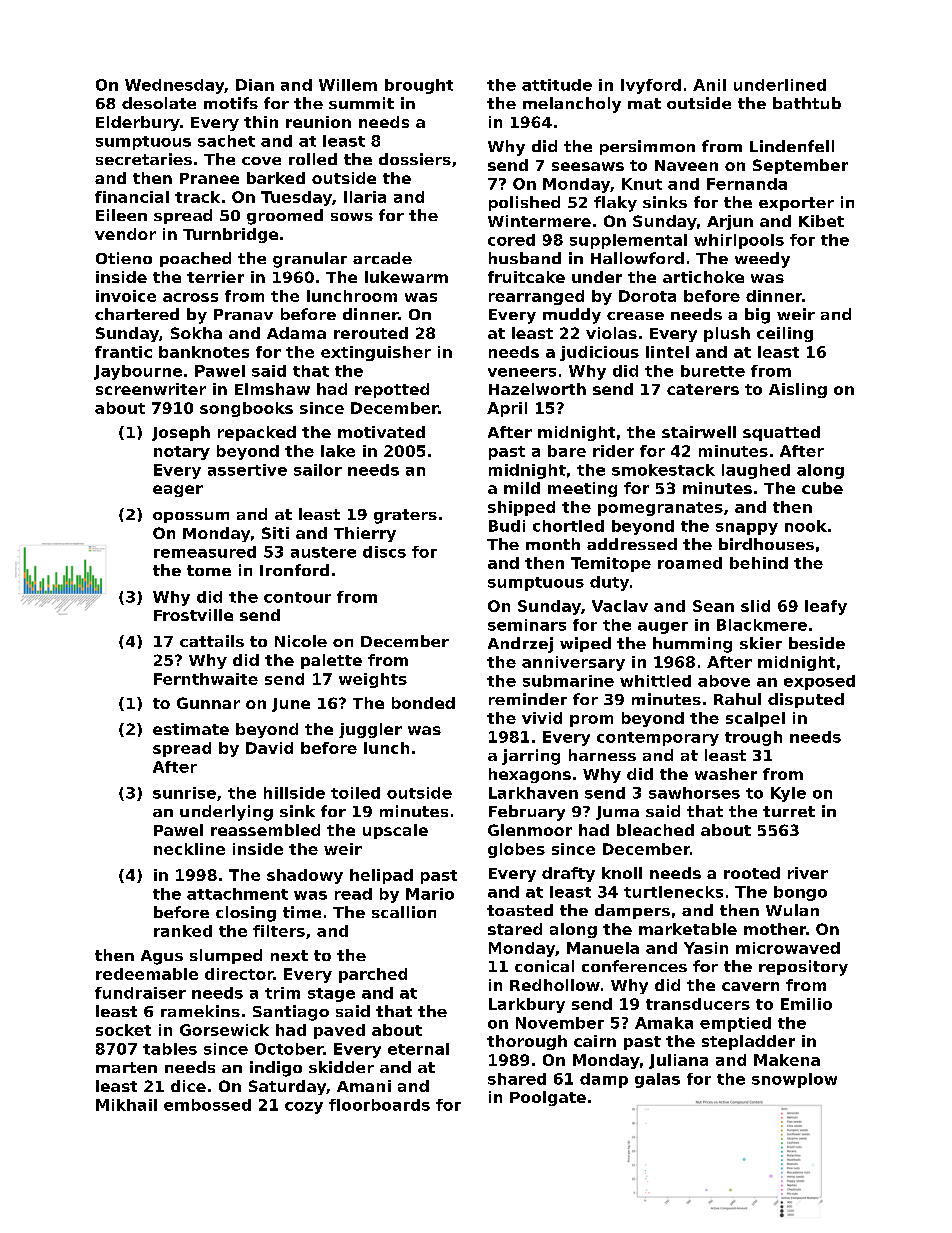  I want to click on attitude, so click(557, 85).
